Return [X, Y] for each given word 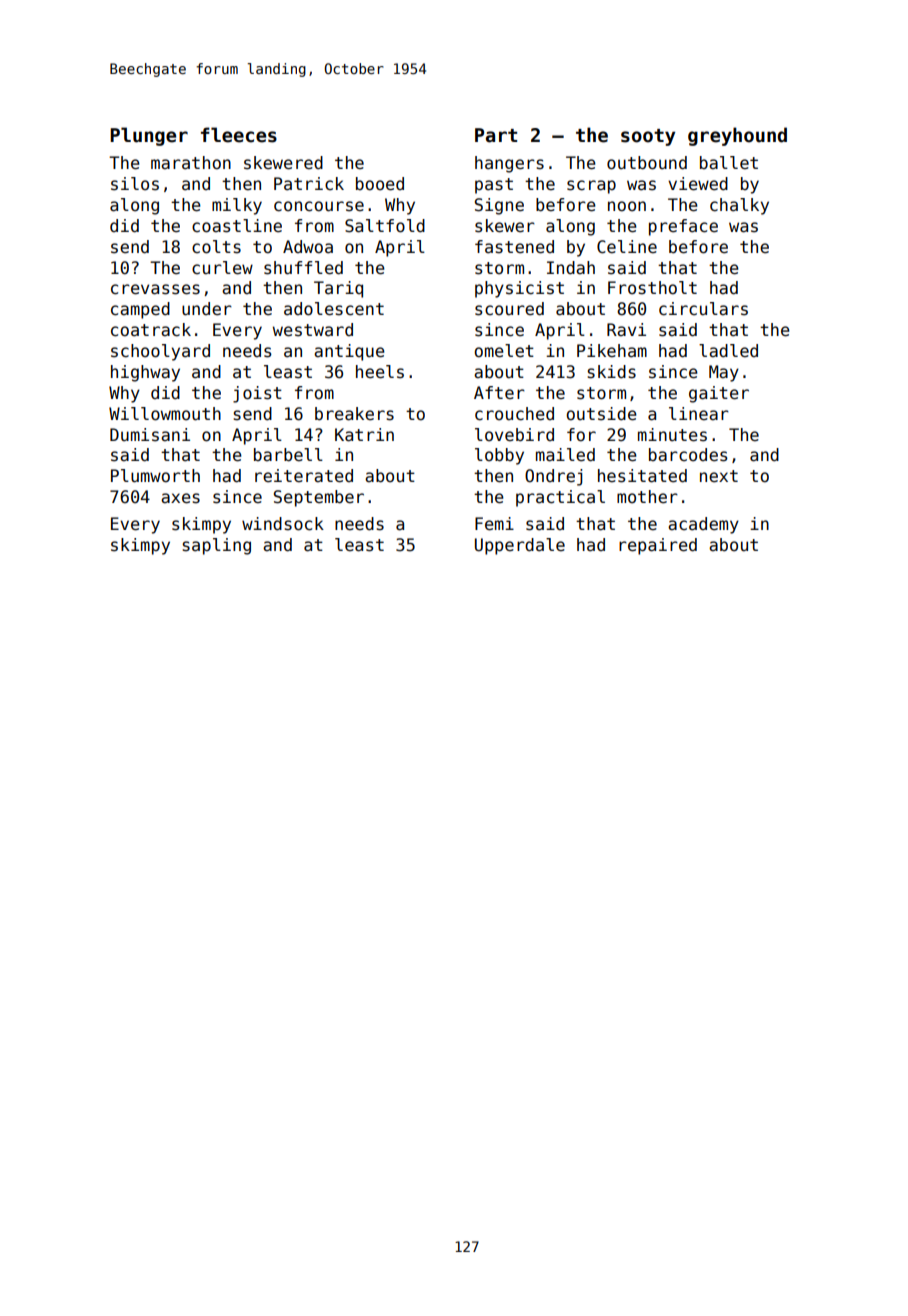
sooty [648, 137]
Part [496, 135]
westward [313, 330]
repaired [658, 546]
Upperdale [520, 546]
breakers [354, 414]
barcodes [688, 455]
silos [135, 184]
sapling [216, 546]
